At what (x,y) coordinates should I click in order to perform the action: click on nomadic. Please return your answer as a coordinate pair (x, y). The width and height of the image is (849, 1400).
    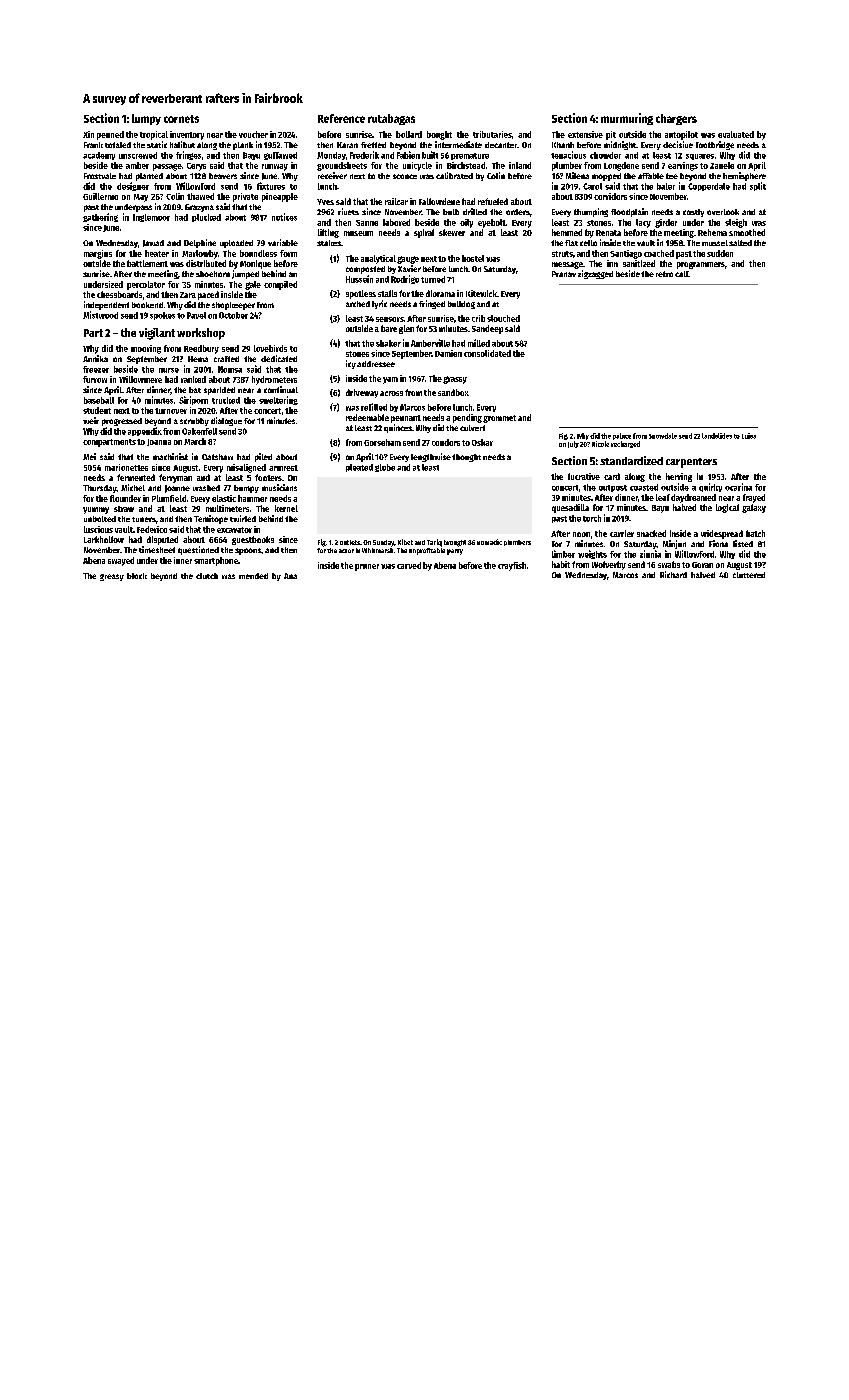
    Looking at the image, I should click on (489, 542).
